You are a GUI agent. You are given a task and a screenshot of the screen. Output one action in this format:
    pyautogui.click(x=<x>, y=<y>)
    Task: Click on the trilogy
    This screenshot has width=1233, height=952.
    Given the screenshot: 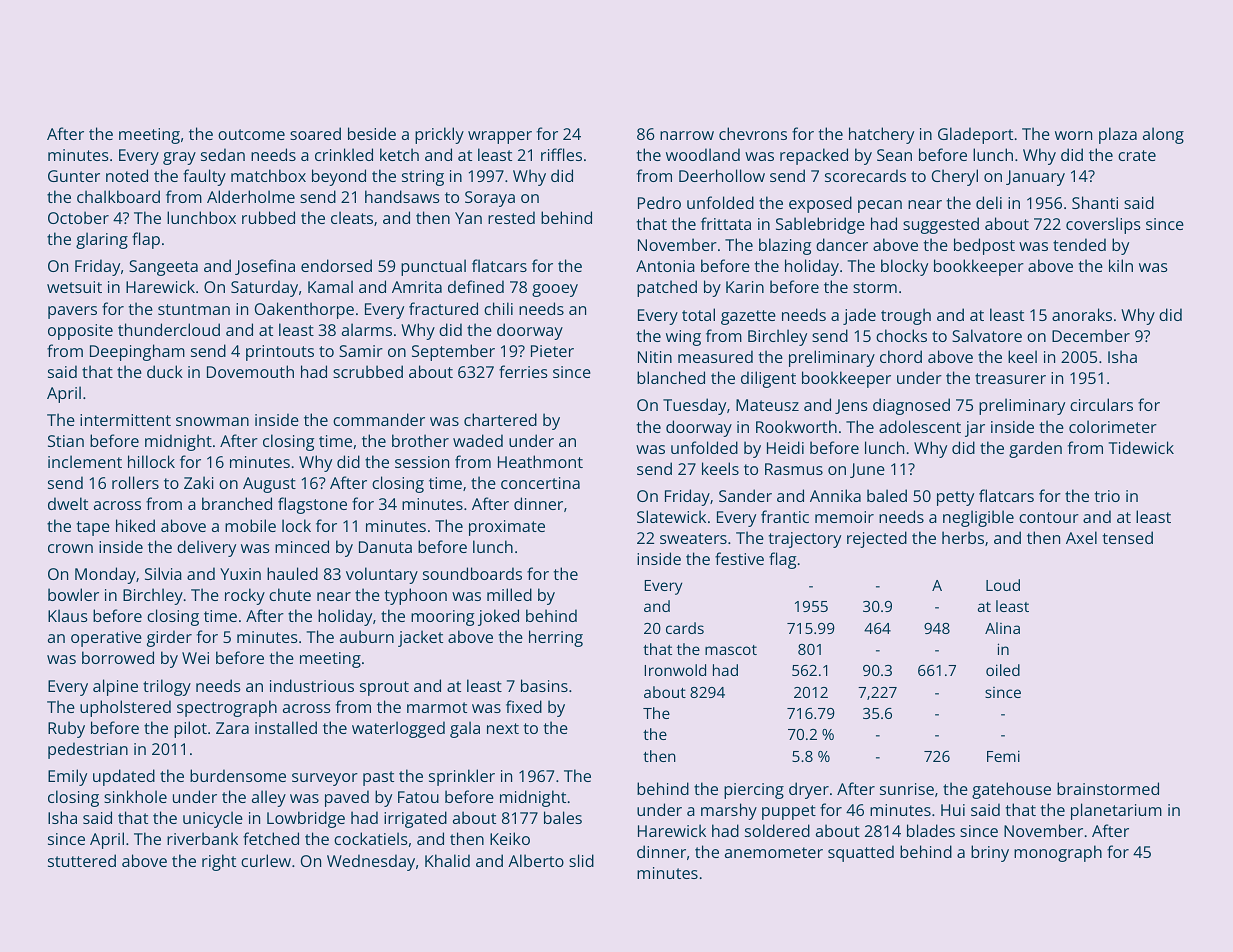 What is the action you would take?
    pyautogui.click(x=167, y=687)
